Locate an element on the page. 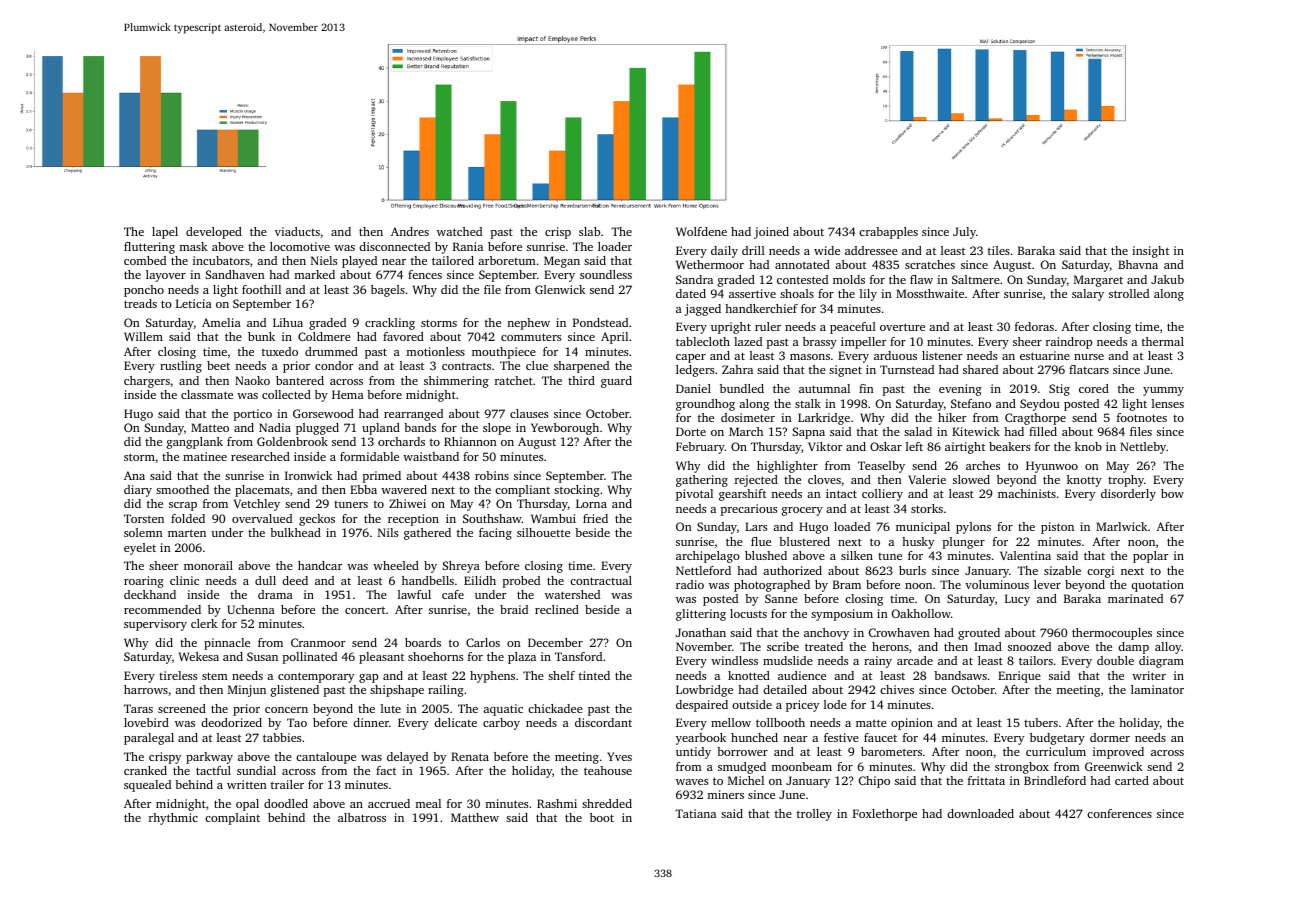 This page has height=924, width=1308. rhythmic is located at coordinates (173, 819).
